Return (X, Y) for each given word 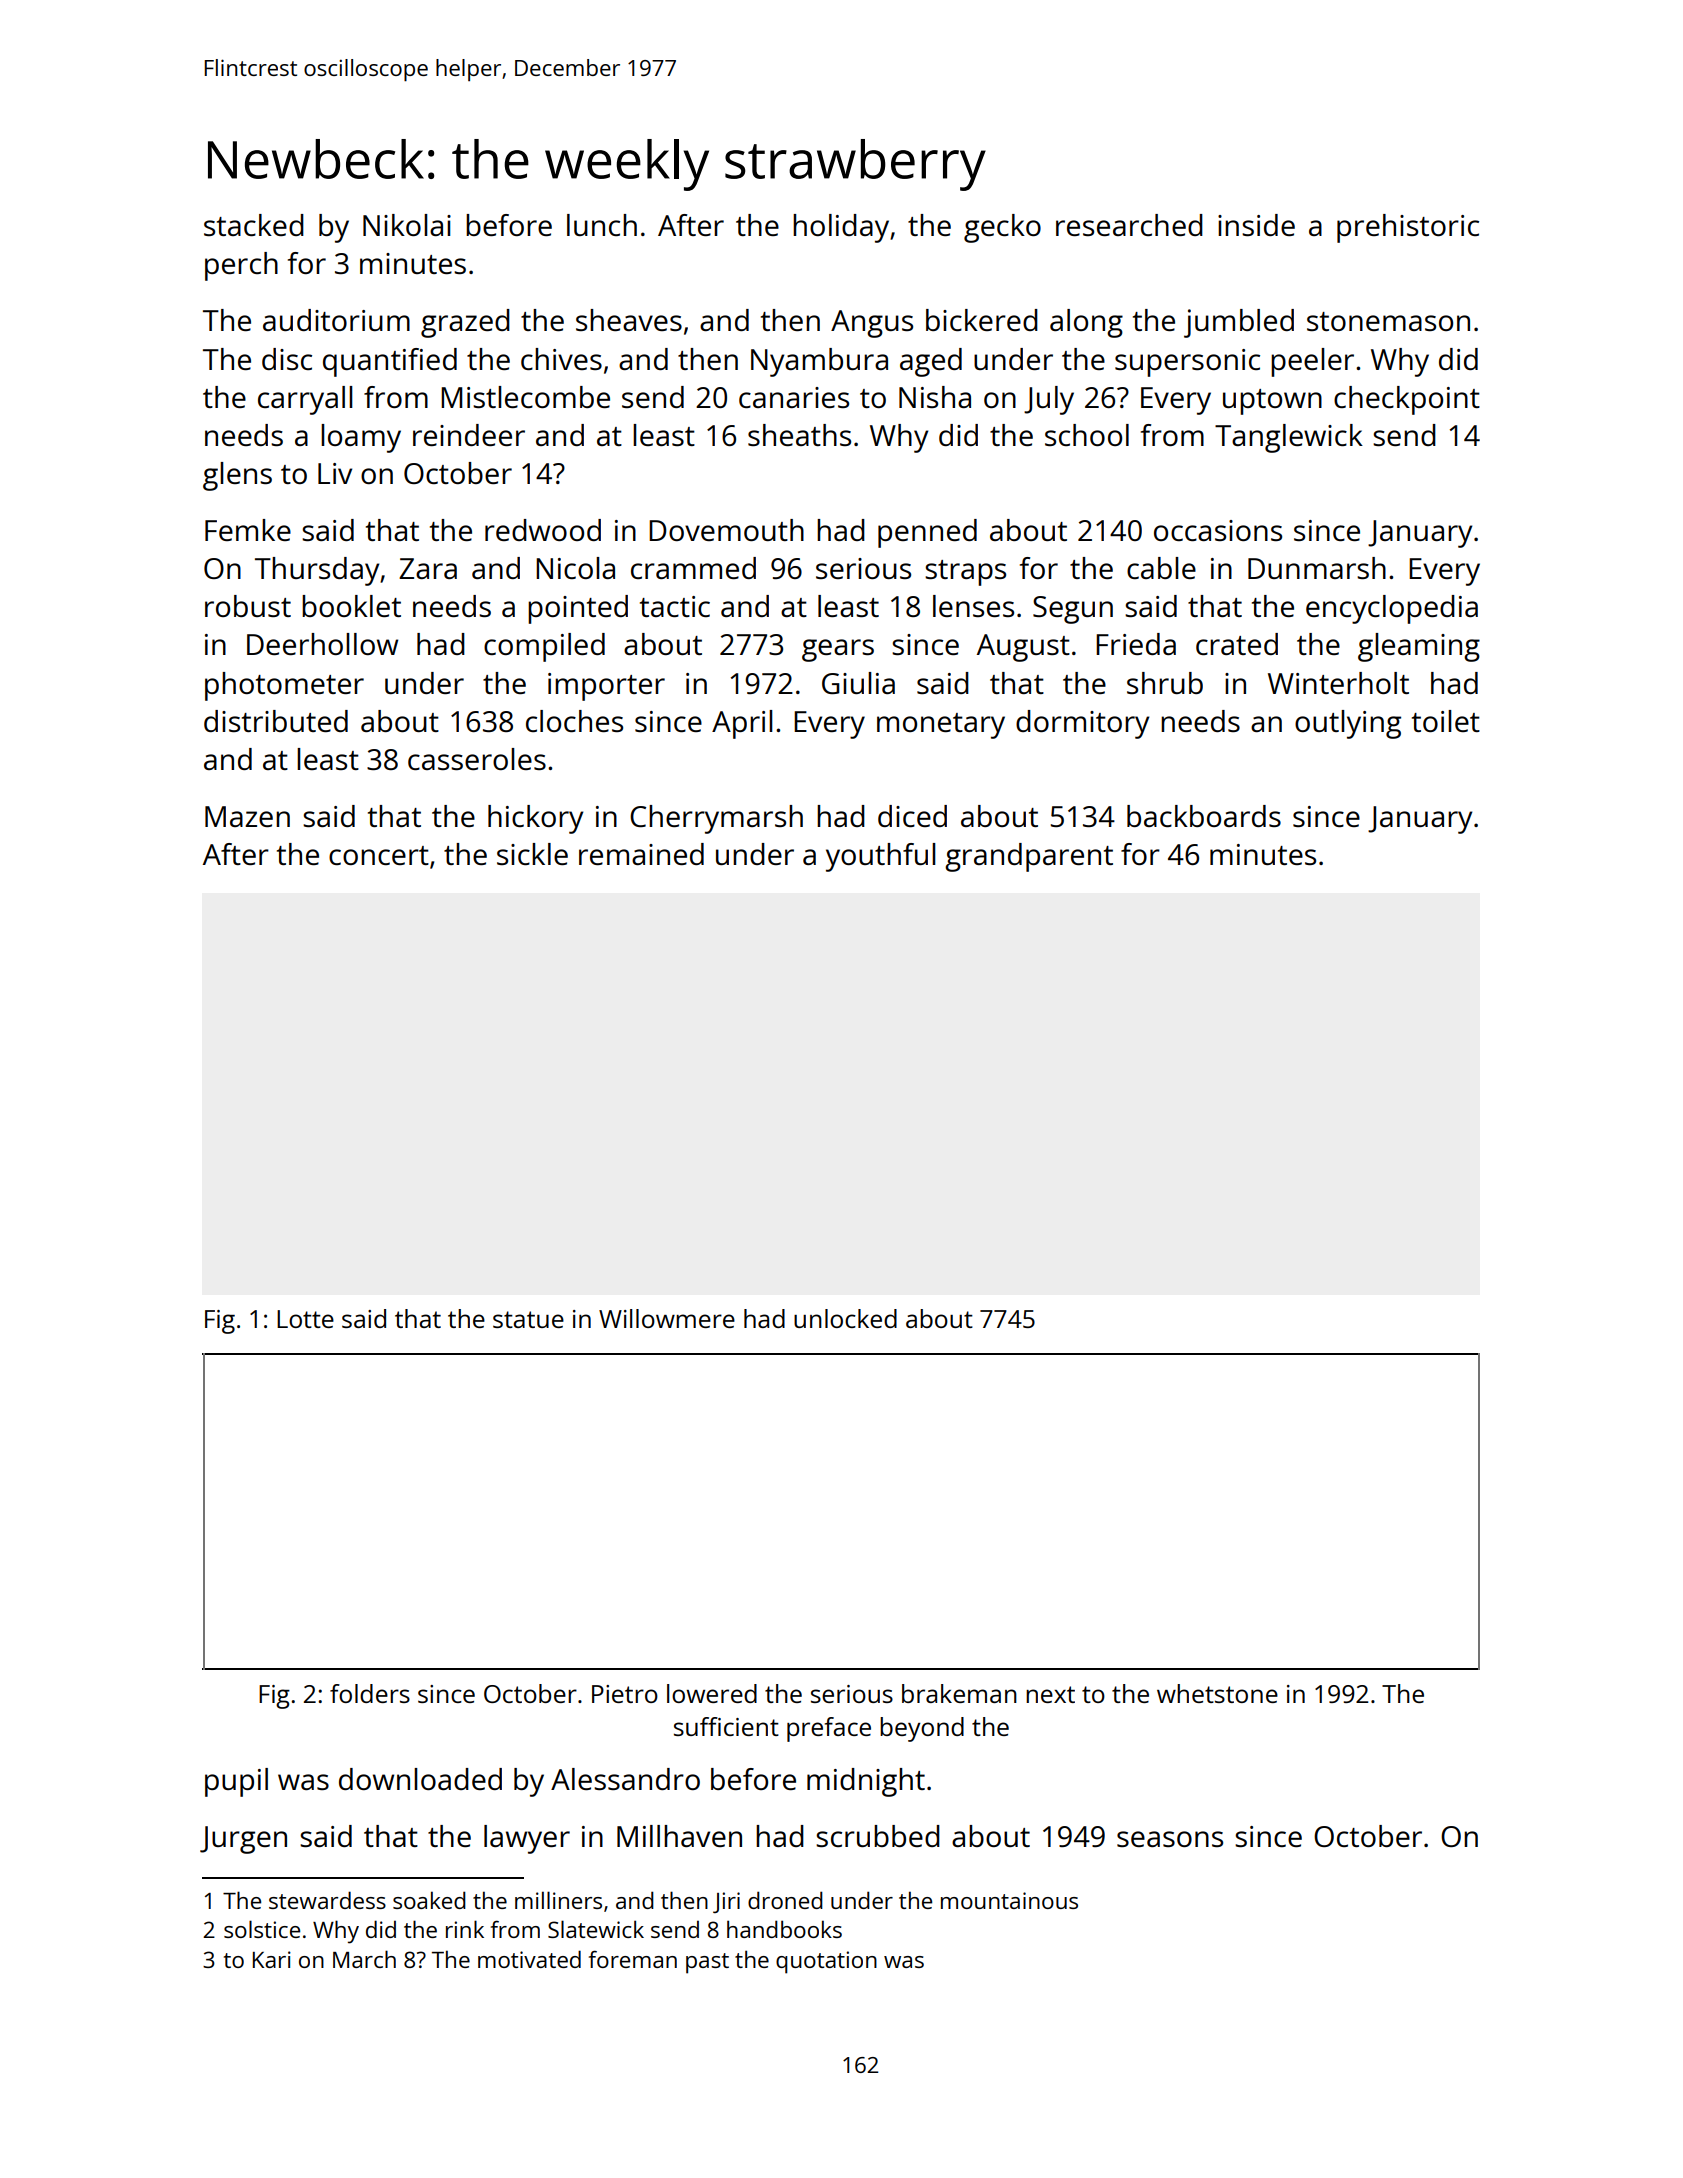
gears (838, 650)
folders (370, 1693)
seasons (1170, 1839)
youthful (881, 857)
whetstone (1217, 1693)
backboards (1204, 816)
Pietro (625, 1694)
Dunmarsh (1317, 568)
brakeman (959, 1693)
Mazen (247, 816)
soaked (429, 1900)
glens (237, 476)
